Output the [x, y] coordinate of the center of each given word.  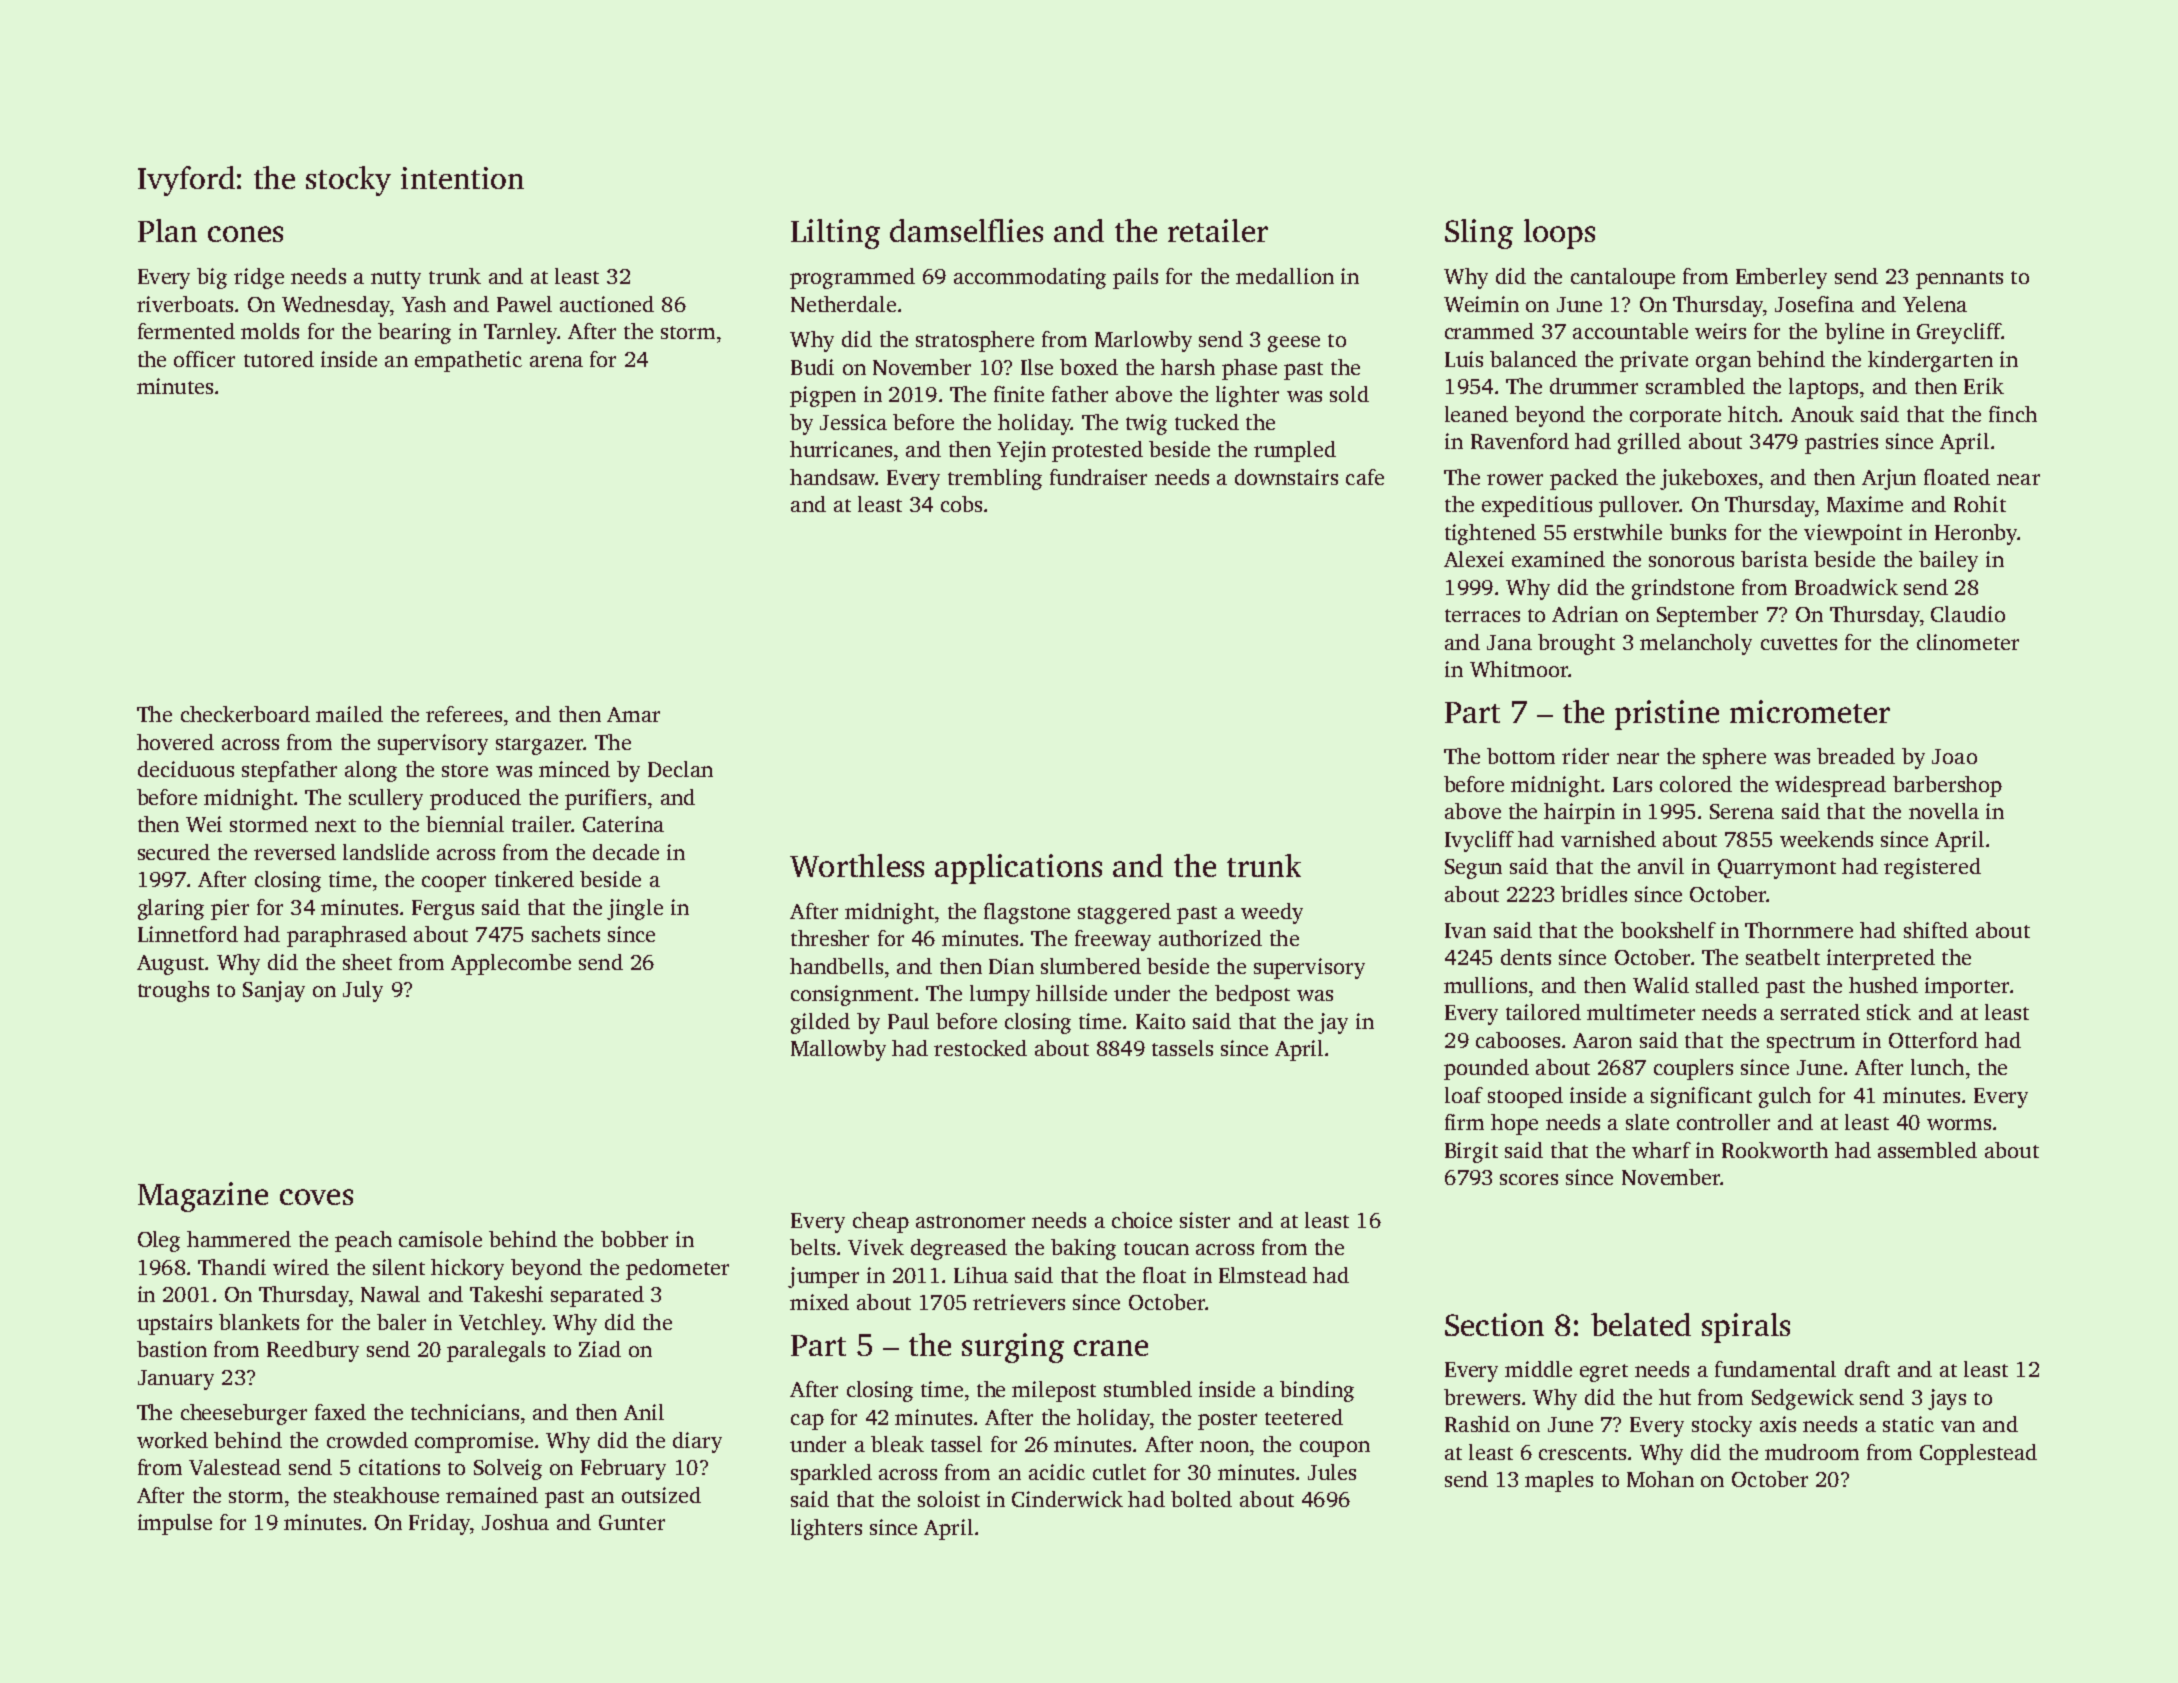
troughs [173, 991]
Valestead [235, 1467]
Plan [167, 230]
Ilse [1037, 367]
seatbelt [1783, 957]
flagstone [1027, 913]
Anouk [1822, 414]
